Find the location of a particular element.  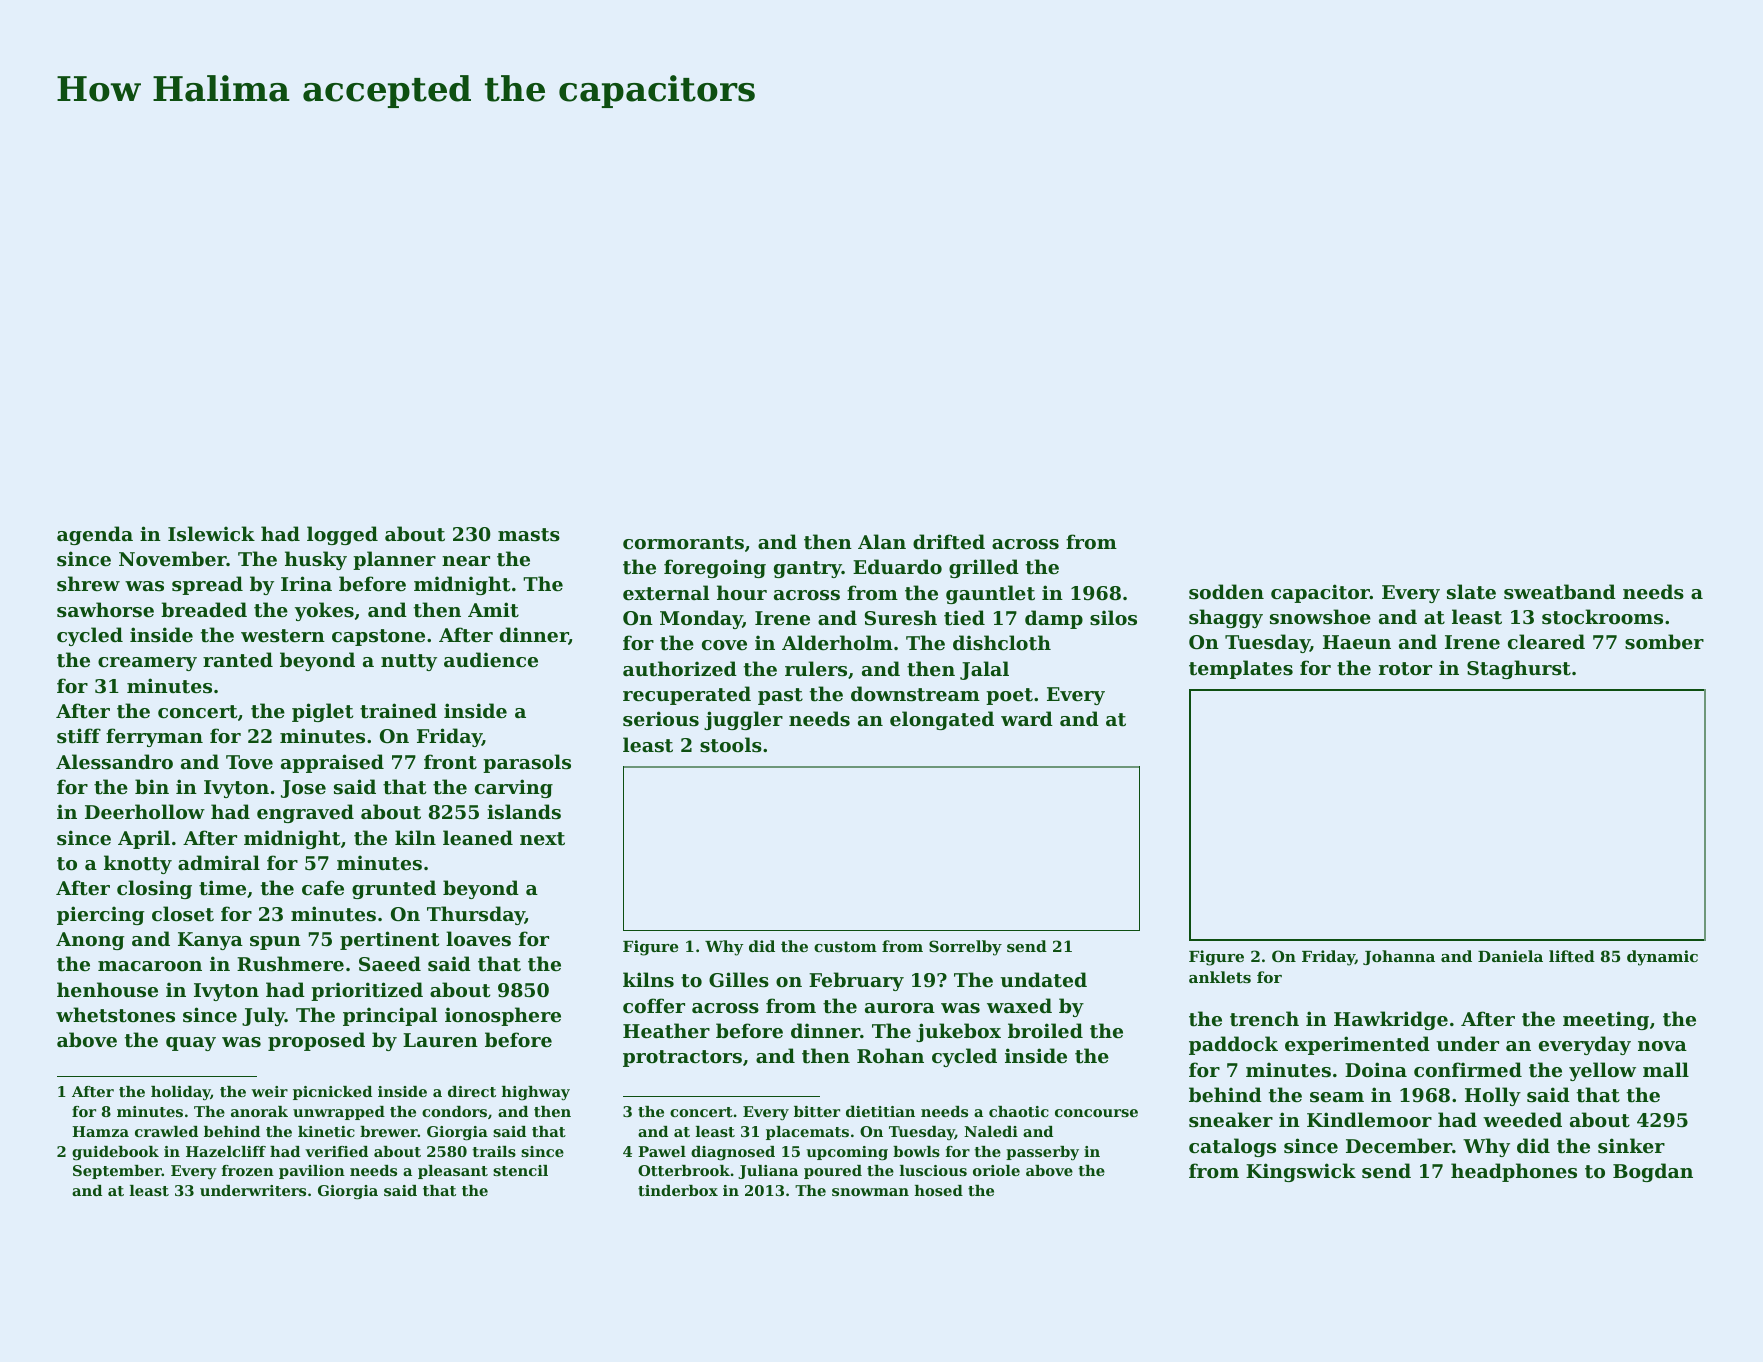

slate is located at coordinates (1471, 592).
